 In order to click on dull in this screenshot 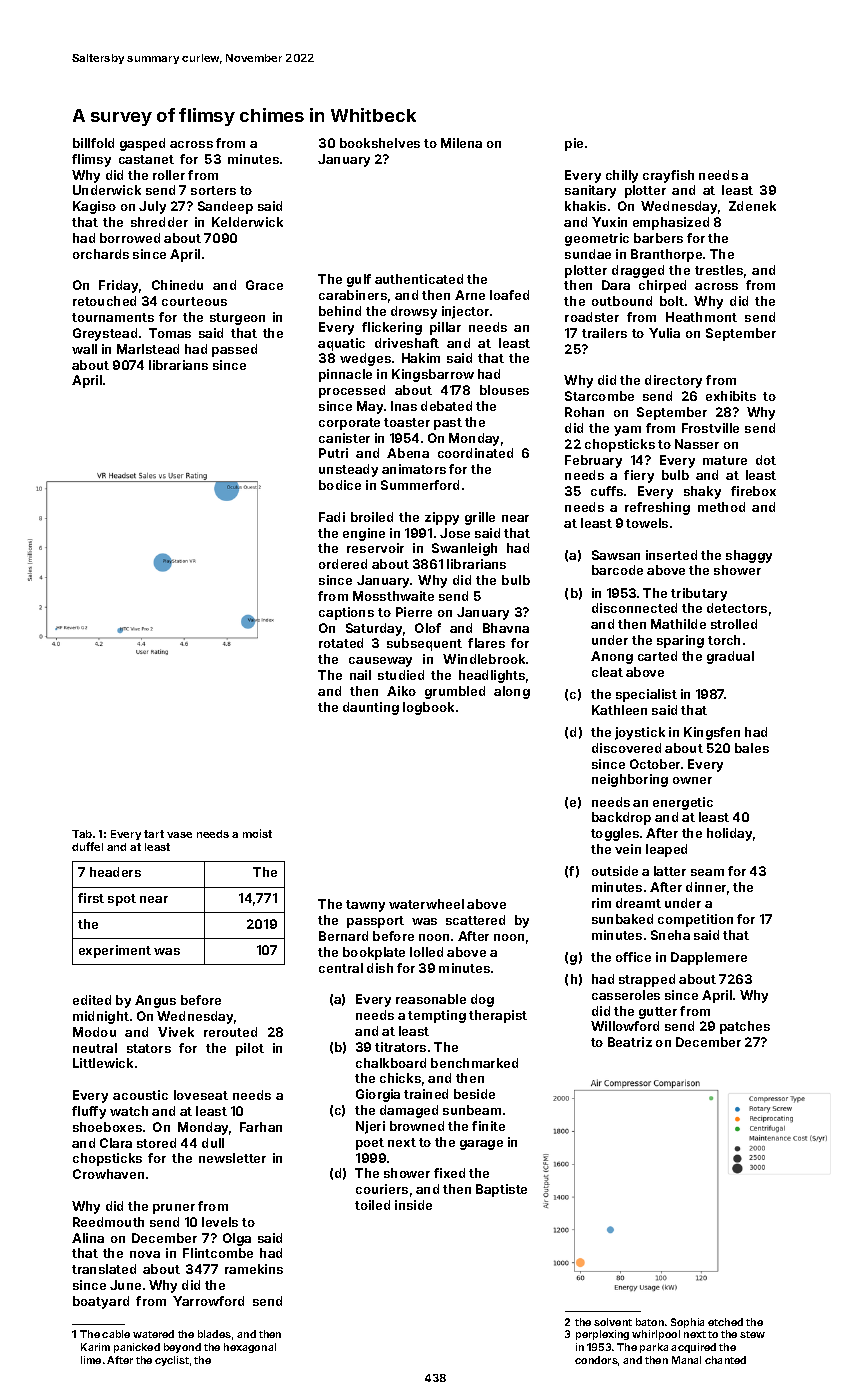, I will do `click(213, 1143)`.
